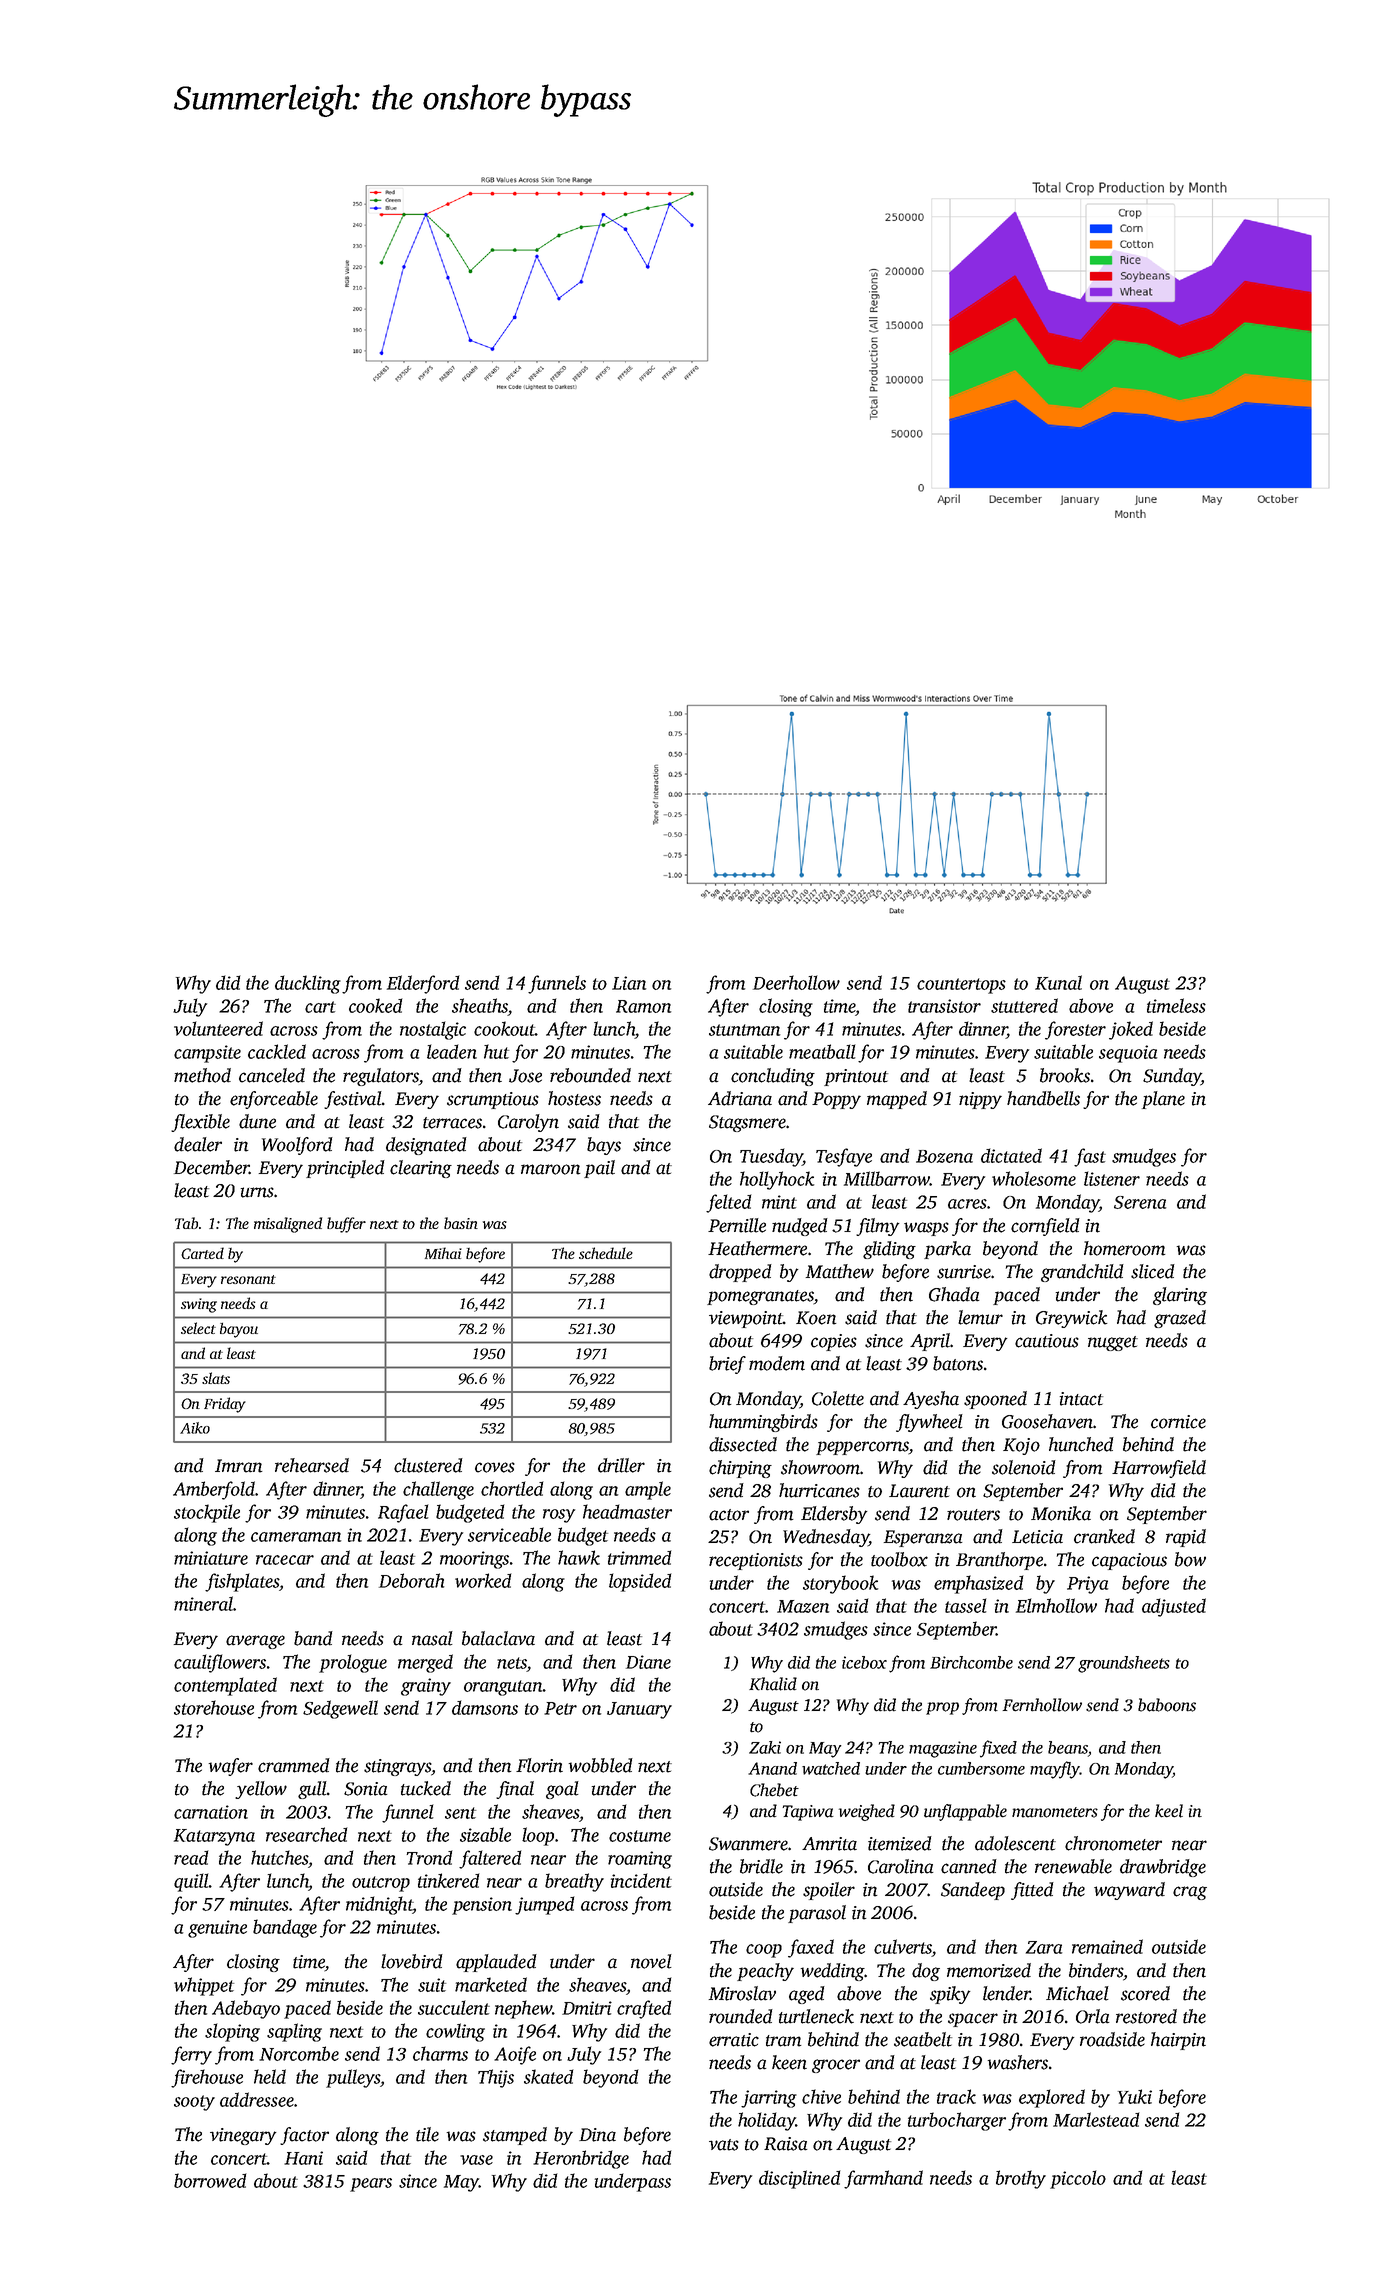 The image size is (1380, 2273). What do you see at coordinates (747, 1123) in the page?
I see `Stagsmere` at bounding box center [747, 1123].
